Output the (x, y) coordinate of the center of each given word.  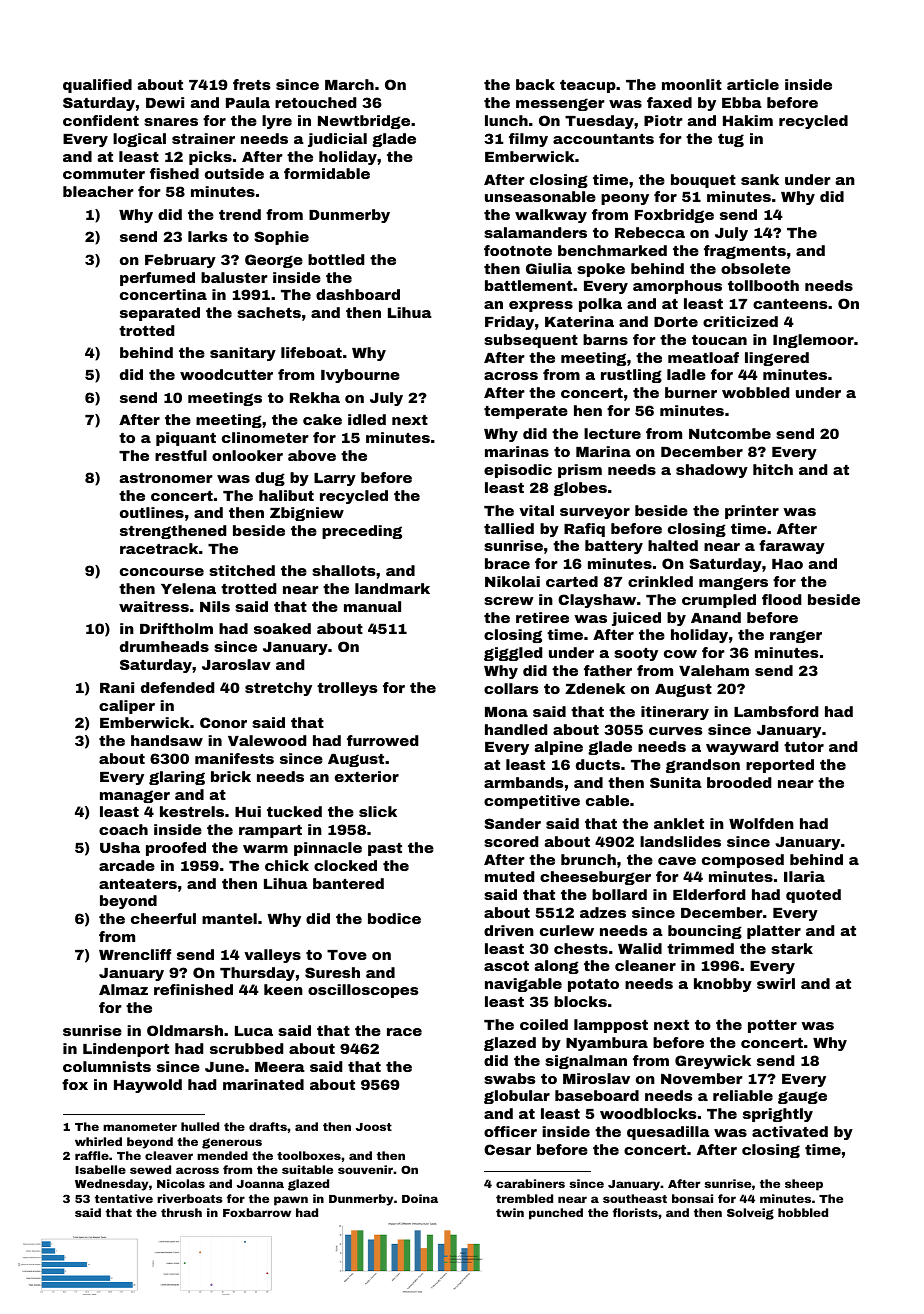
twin (510, 1212)
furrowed (382, 740)
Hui (248, 811)
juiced (636, 619)
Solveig (750, 1214)
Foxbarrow (257, 1212)
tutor (804, 747)
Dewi (165, 102)
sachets (269, 312)
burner (691, 392)
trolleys (347, 689)
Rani (117, 687)
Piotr (663, 120)
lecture (612, 433)
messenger (560, 104)
